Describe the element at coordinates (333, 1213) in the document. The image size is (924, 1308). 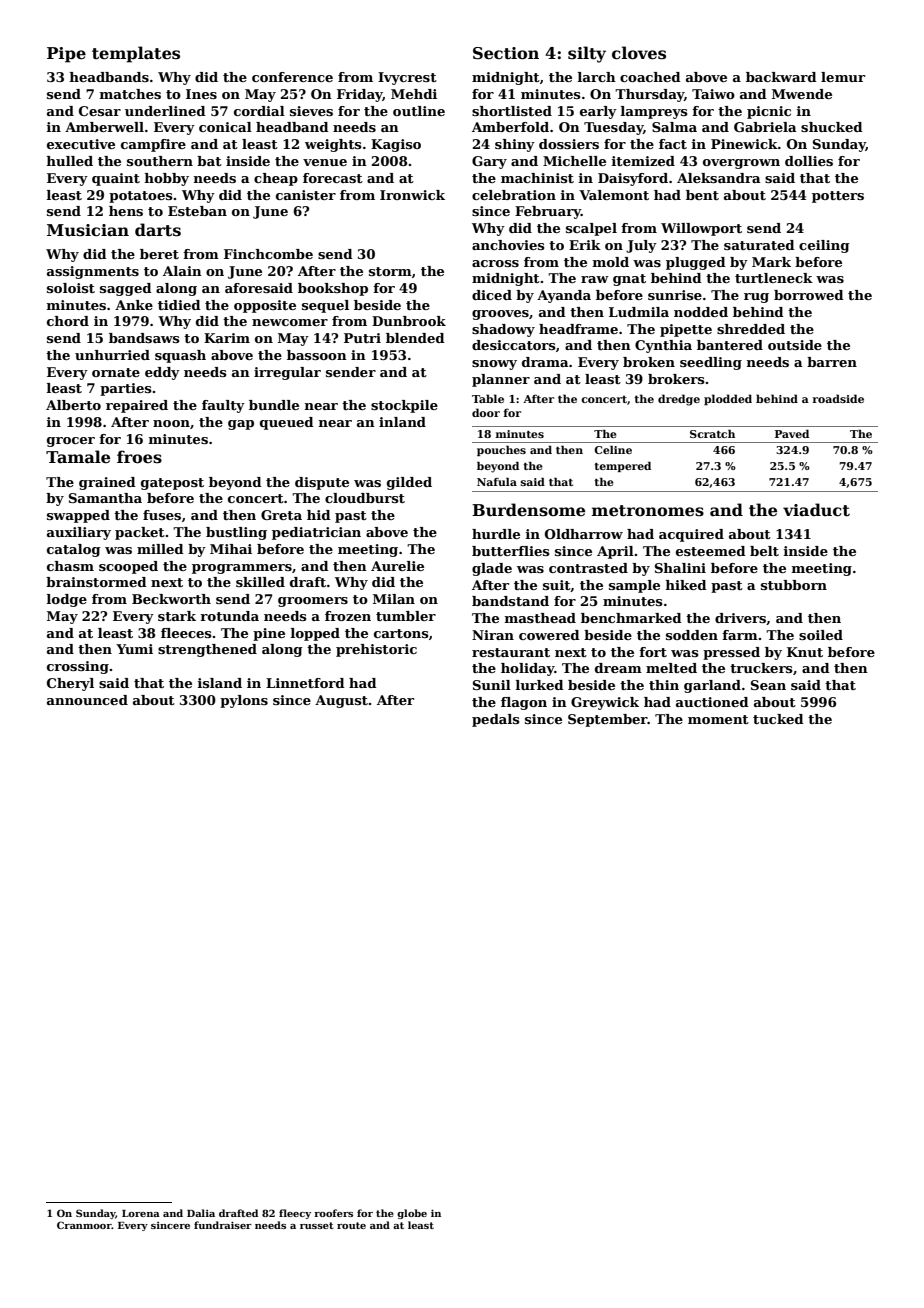
I see `roofers` at that location.
